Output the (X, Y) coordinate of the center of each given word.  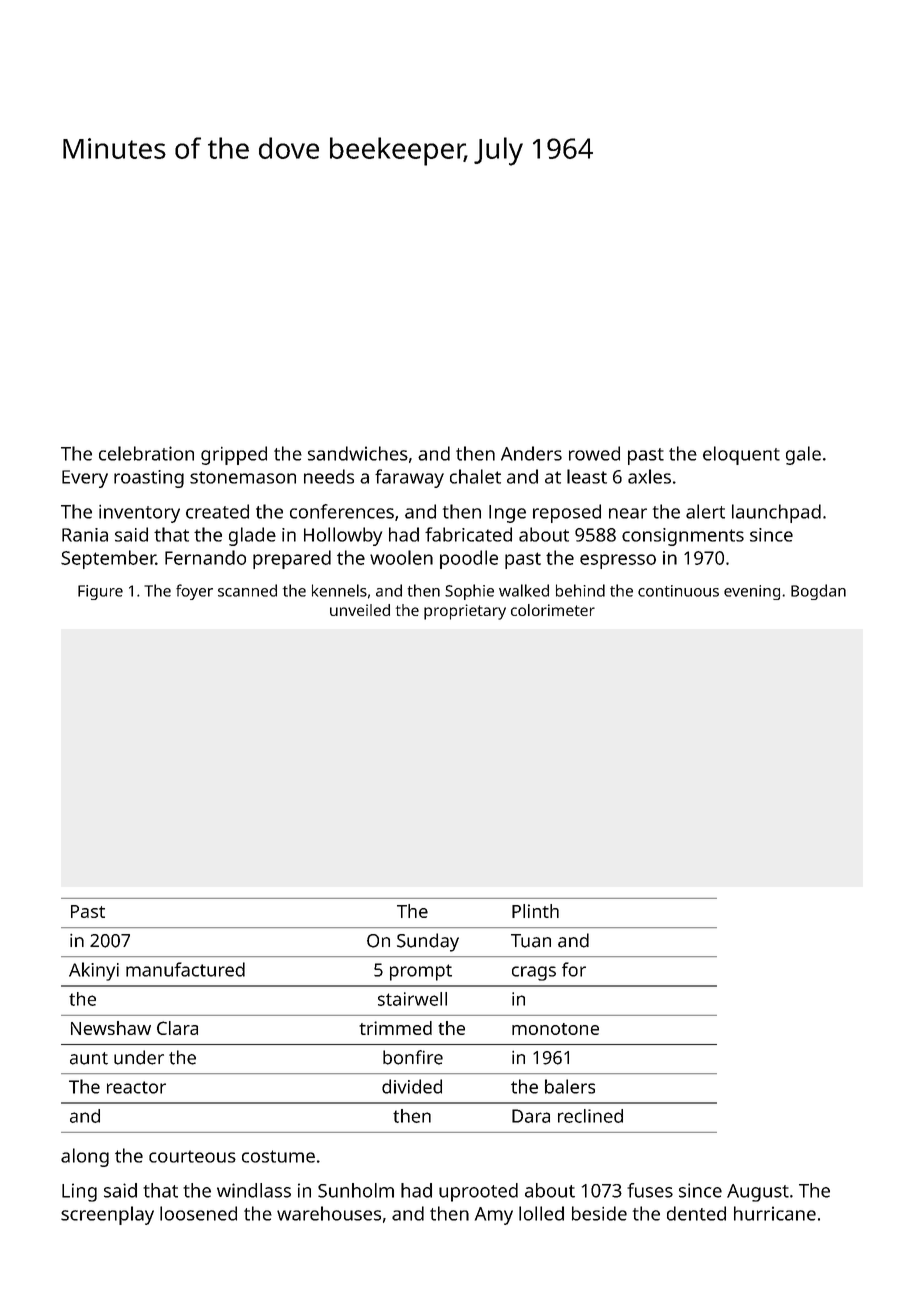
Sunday (428, 942)
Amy (494, 1216)
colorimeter (553, 610)
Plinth (535, 911)
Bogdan (818, 592)
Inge (507, 514)
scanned (247, 590)
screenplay (107, 1215)
